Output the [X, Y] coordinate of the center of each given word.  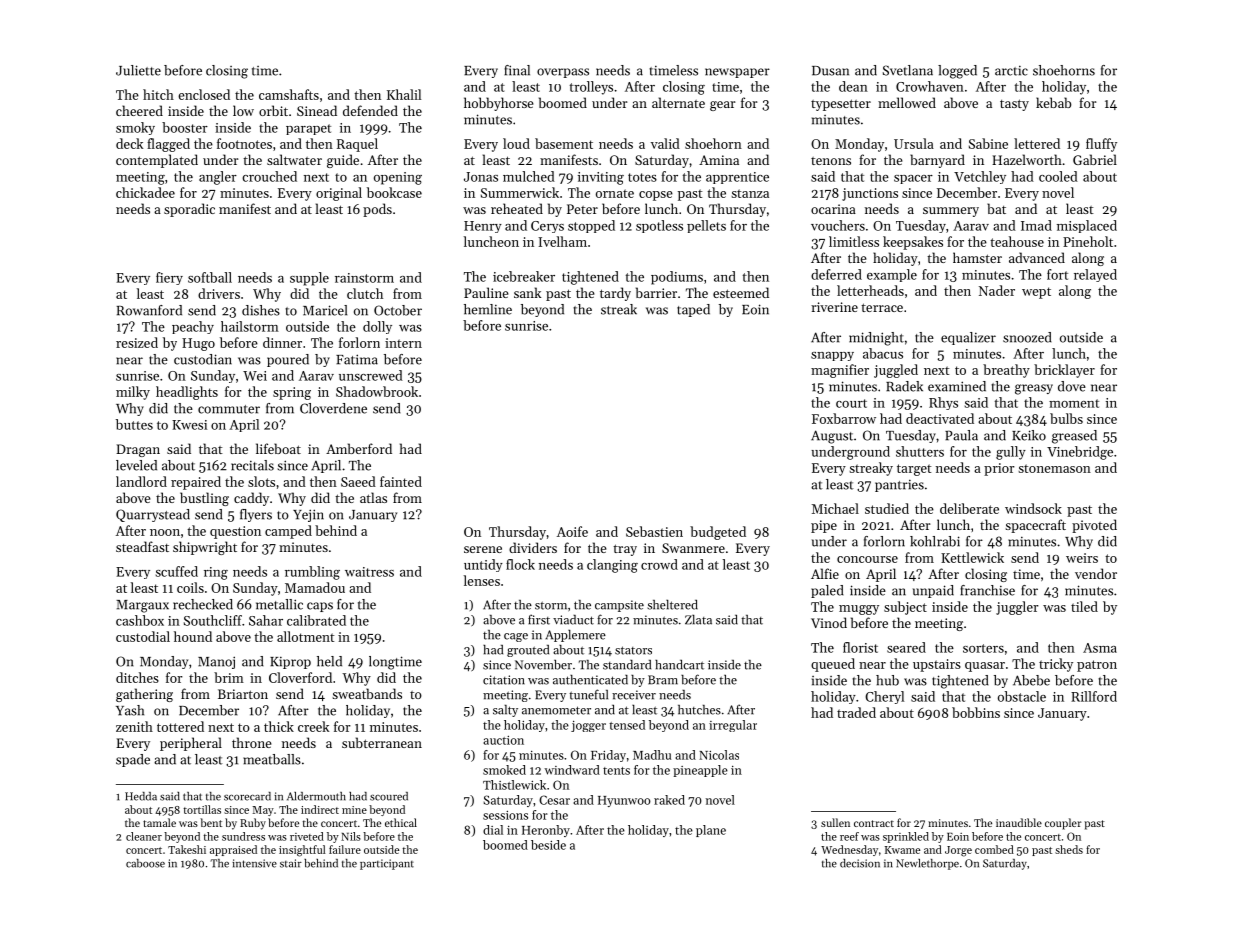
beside [548, 845]
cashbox [140, 620]
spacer [913, 179]
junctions [870, 194]
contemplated [157, 161]
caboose [145, 863]
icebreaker [524, 276]
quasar [985, 667]
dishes [261, 310]
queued [833, 665]
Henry [483, 227]
